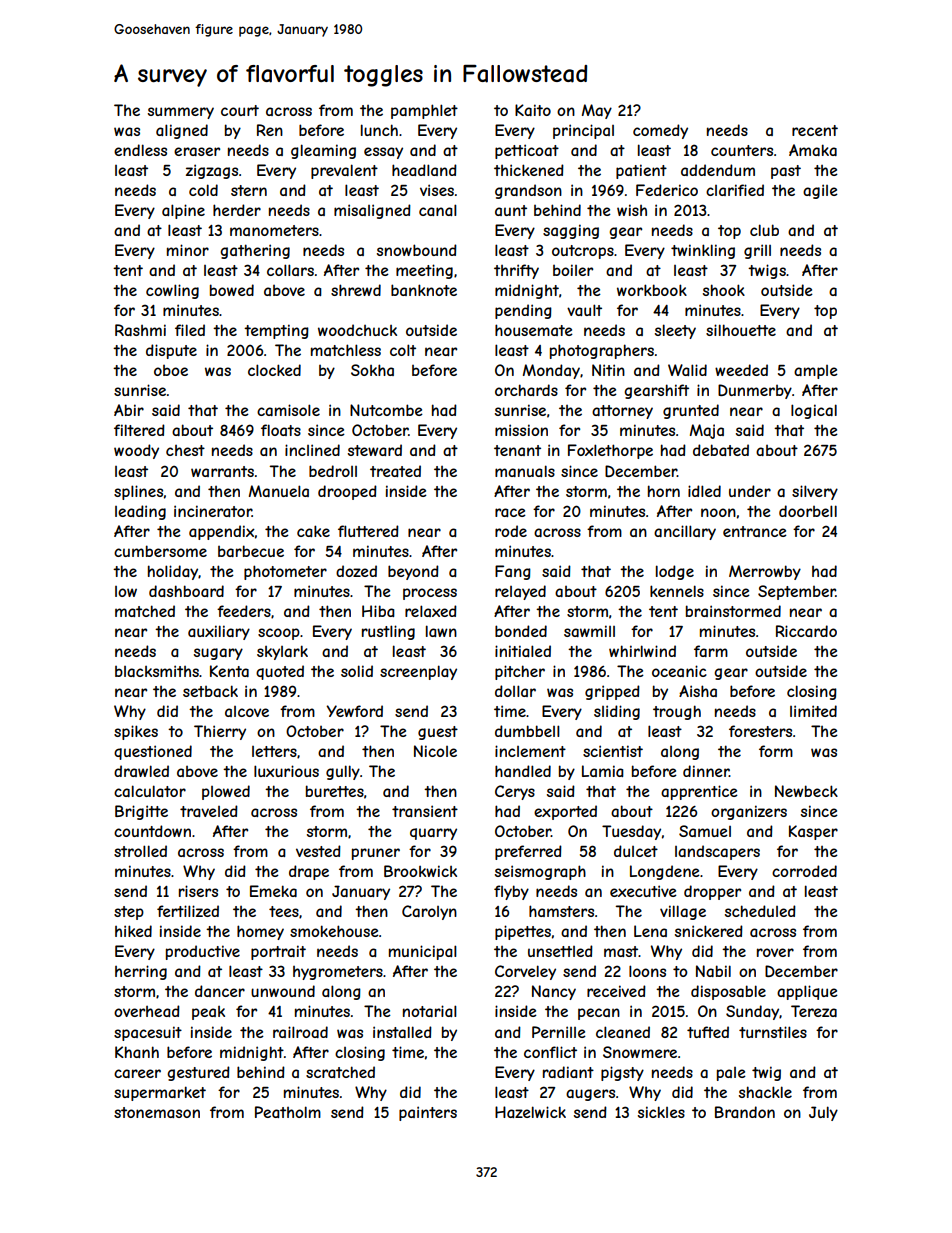 The height and width of the page is (1233, 952). Describe the element at coordinates (713, 971) in the page. I see `Nabil` at that location.
